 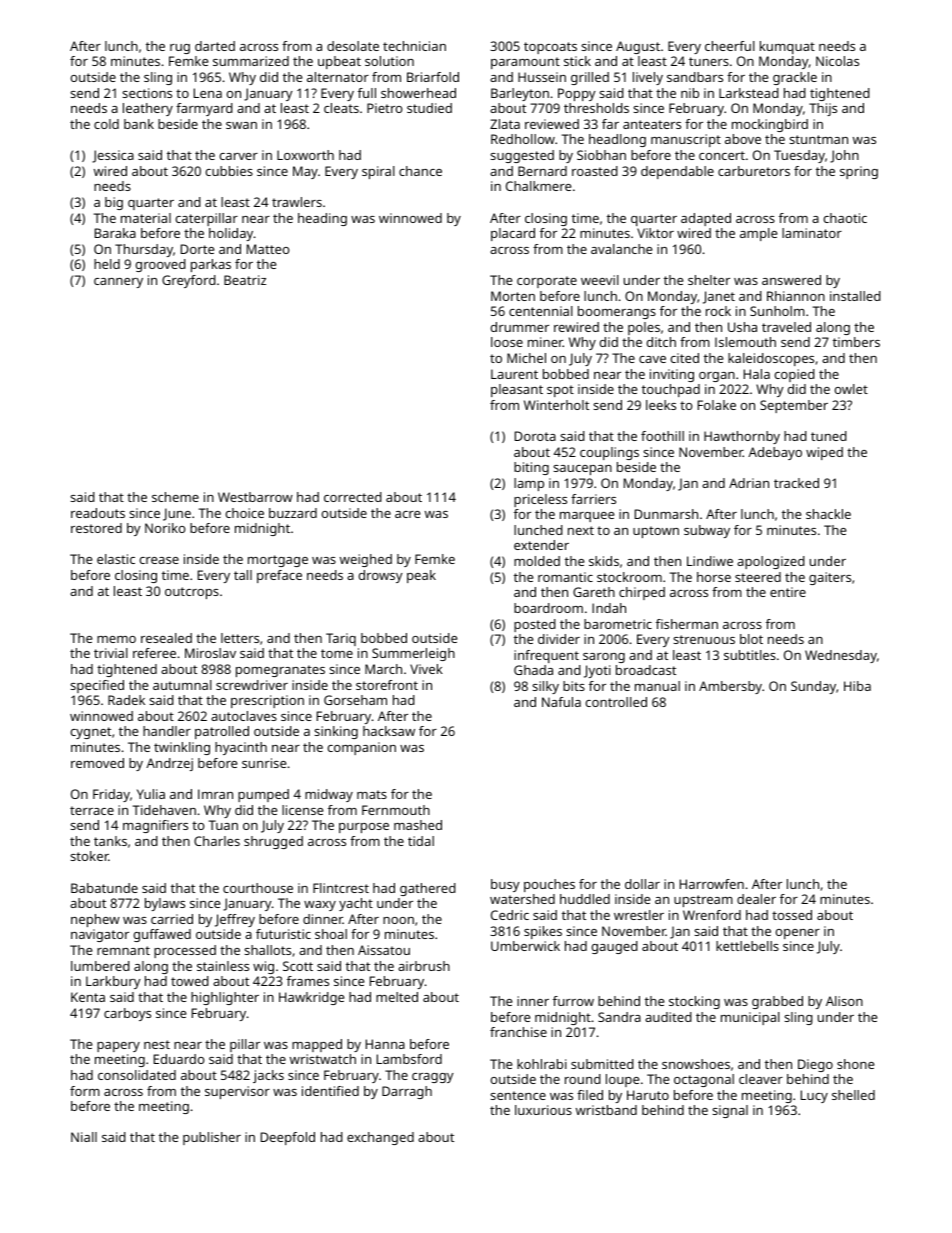 What do you see at coordinates (288, 1138) in the page?
I see `Deepfold` at bounding box center [288, 1138].
